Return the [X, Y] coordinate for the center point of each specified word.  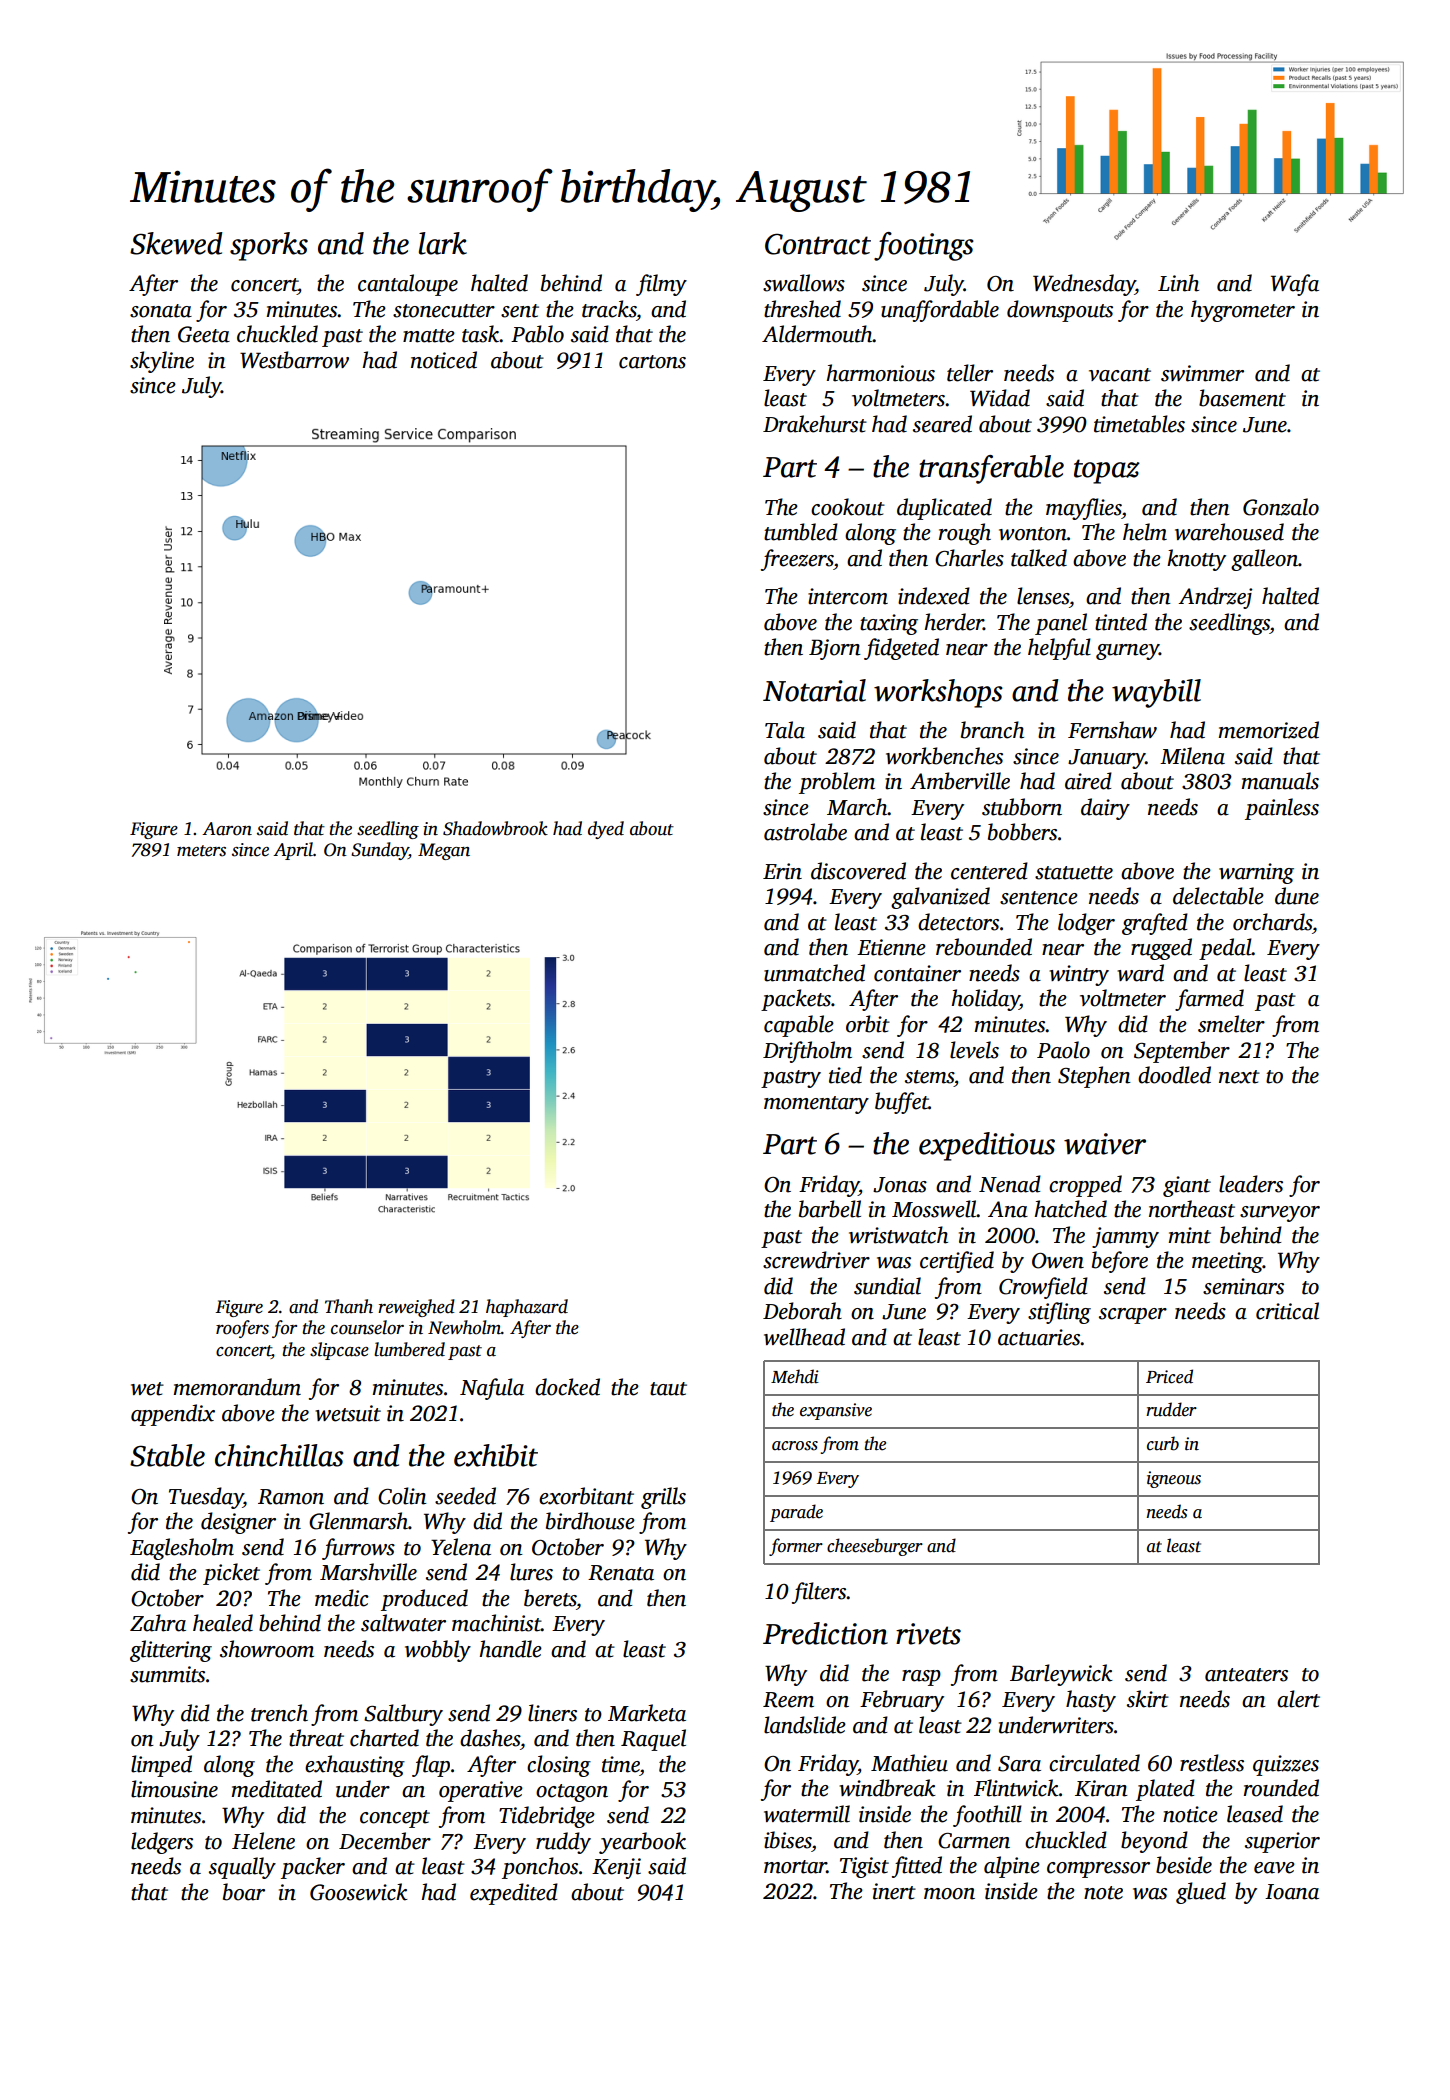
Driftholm [807, 1052]
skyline [162, 362]
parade [796, 1513]
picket [231, 1574]
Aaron [227, 829]
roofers [242, 1329]
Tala [785, 730]
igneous [1174, 1479]
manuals [1280, 781]
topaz [1107, 471]
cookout [848, 507]
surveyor [1280, 1214]
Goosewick [359, 1892]
